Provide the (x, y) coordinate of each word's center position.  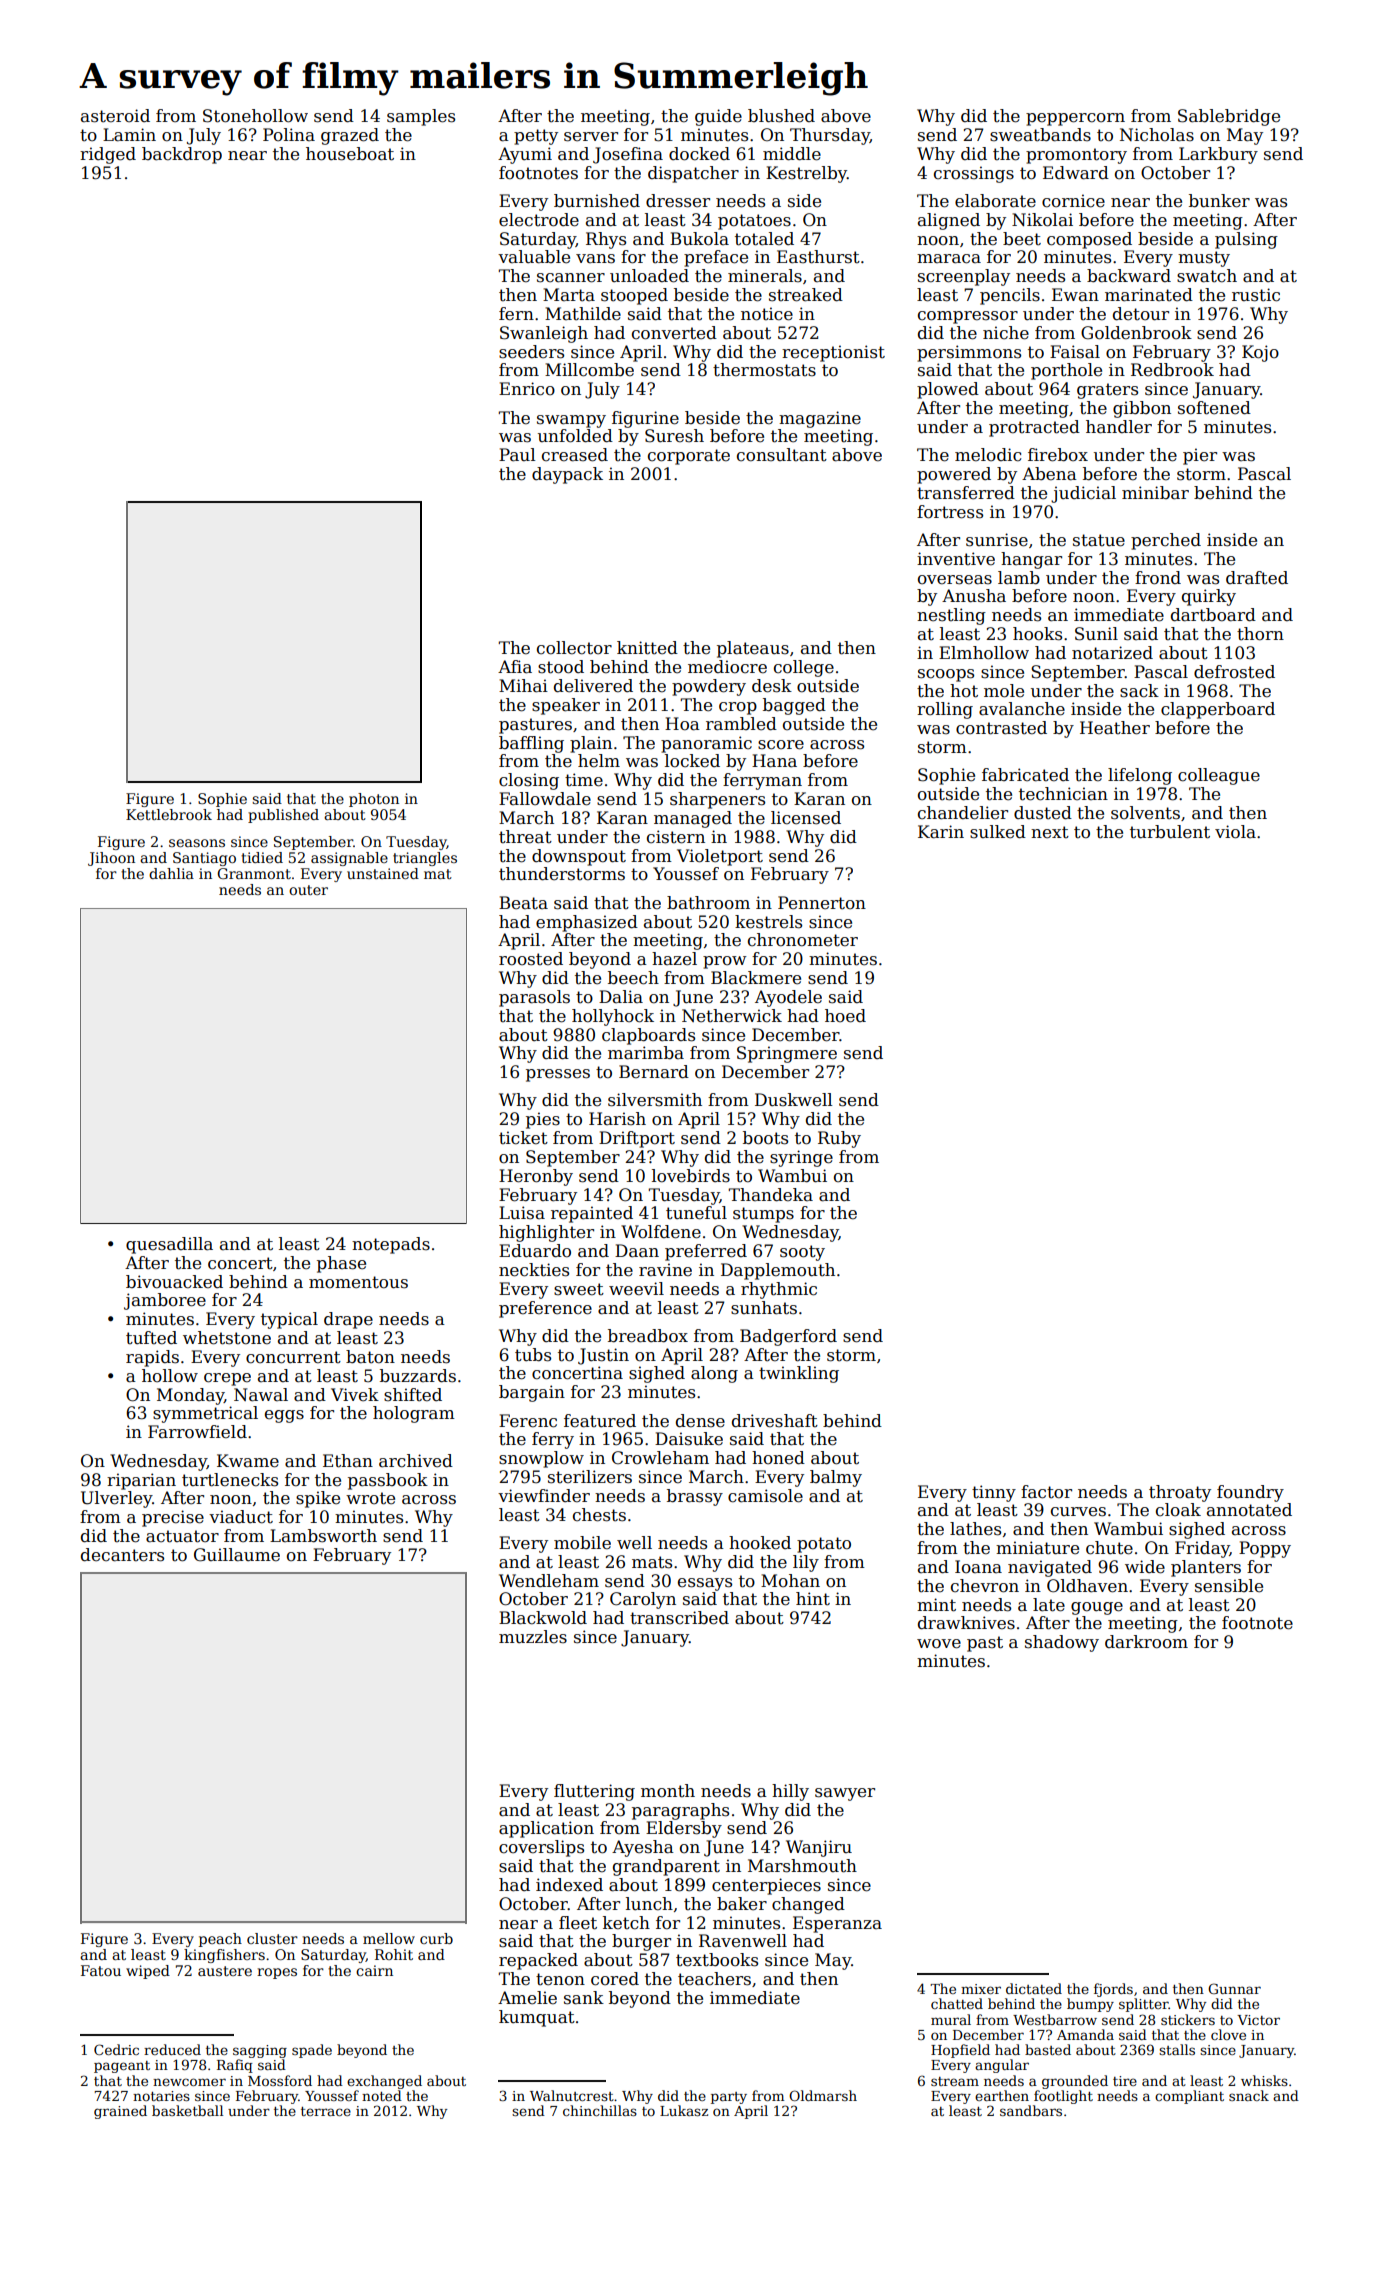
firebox (1058, 455)
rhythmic (779, 1290)
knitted (647, 648)
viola (1235, 832)
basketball (187, 2110)
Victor (1258, 2020)
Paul (517, 455)
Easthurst (818, 257)
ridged (108, 155)
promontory (1076, 156)
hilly (790, 1792)
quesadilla (169, 1245)
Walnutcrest (572, 2095)
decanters (122, 1555)
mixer (981, 1989)
